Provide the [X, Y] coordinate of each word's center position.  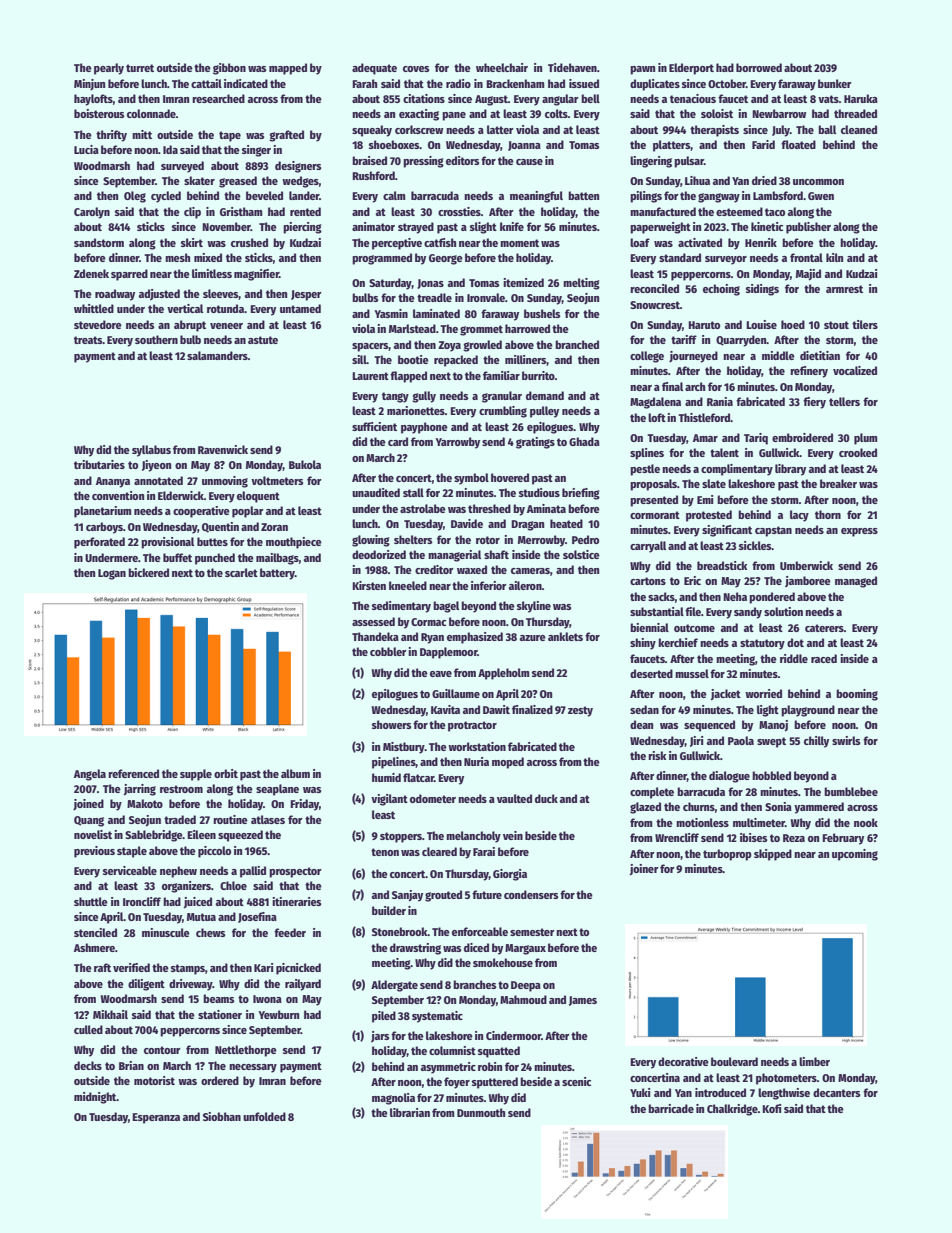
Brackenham [515, 83]
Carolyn [92, 213]
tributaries [99, 464]
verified [131, 967]
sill [359, 359]
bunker [835, 83]
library [790, 470]
